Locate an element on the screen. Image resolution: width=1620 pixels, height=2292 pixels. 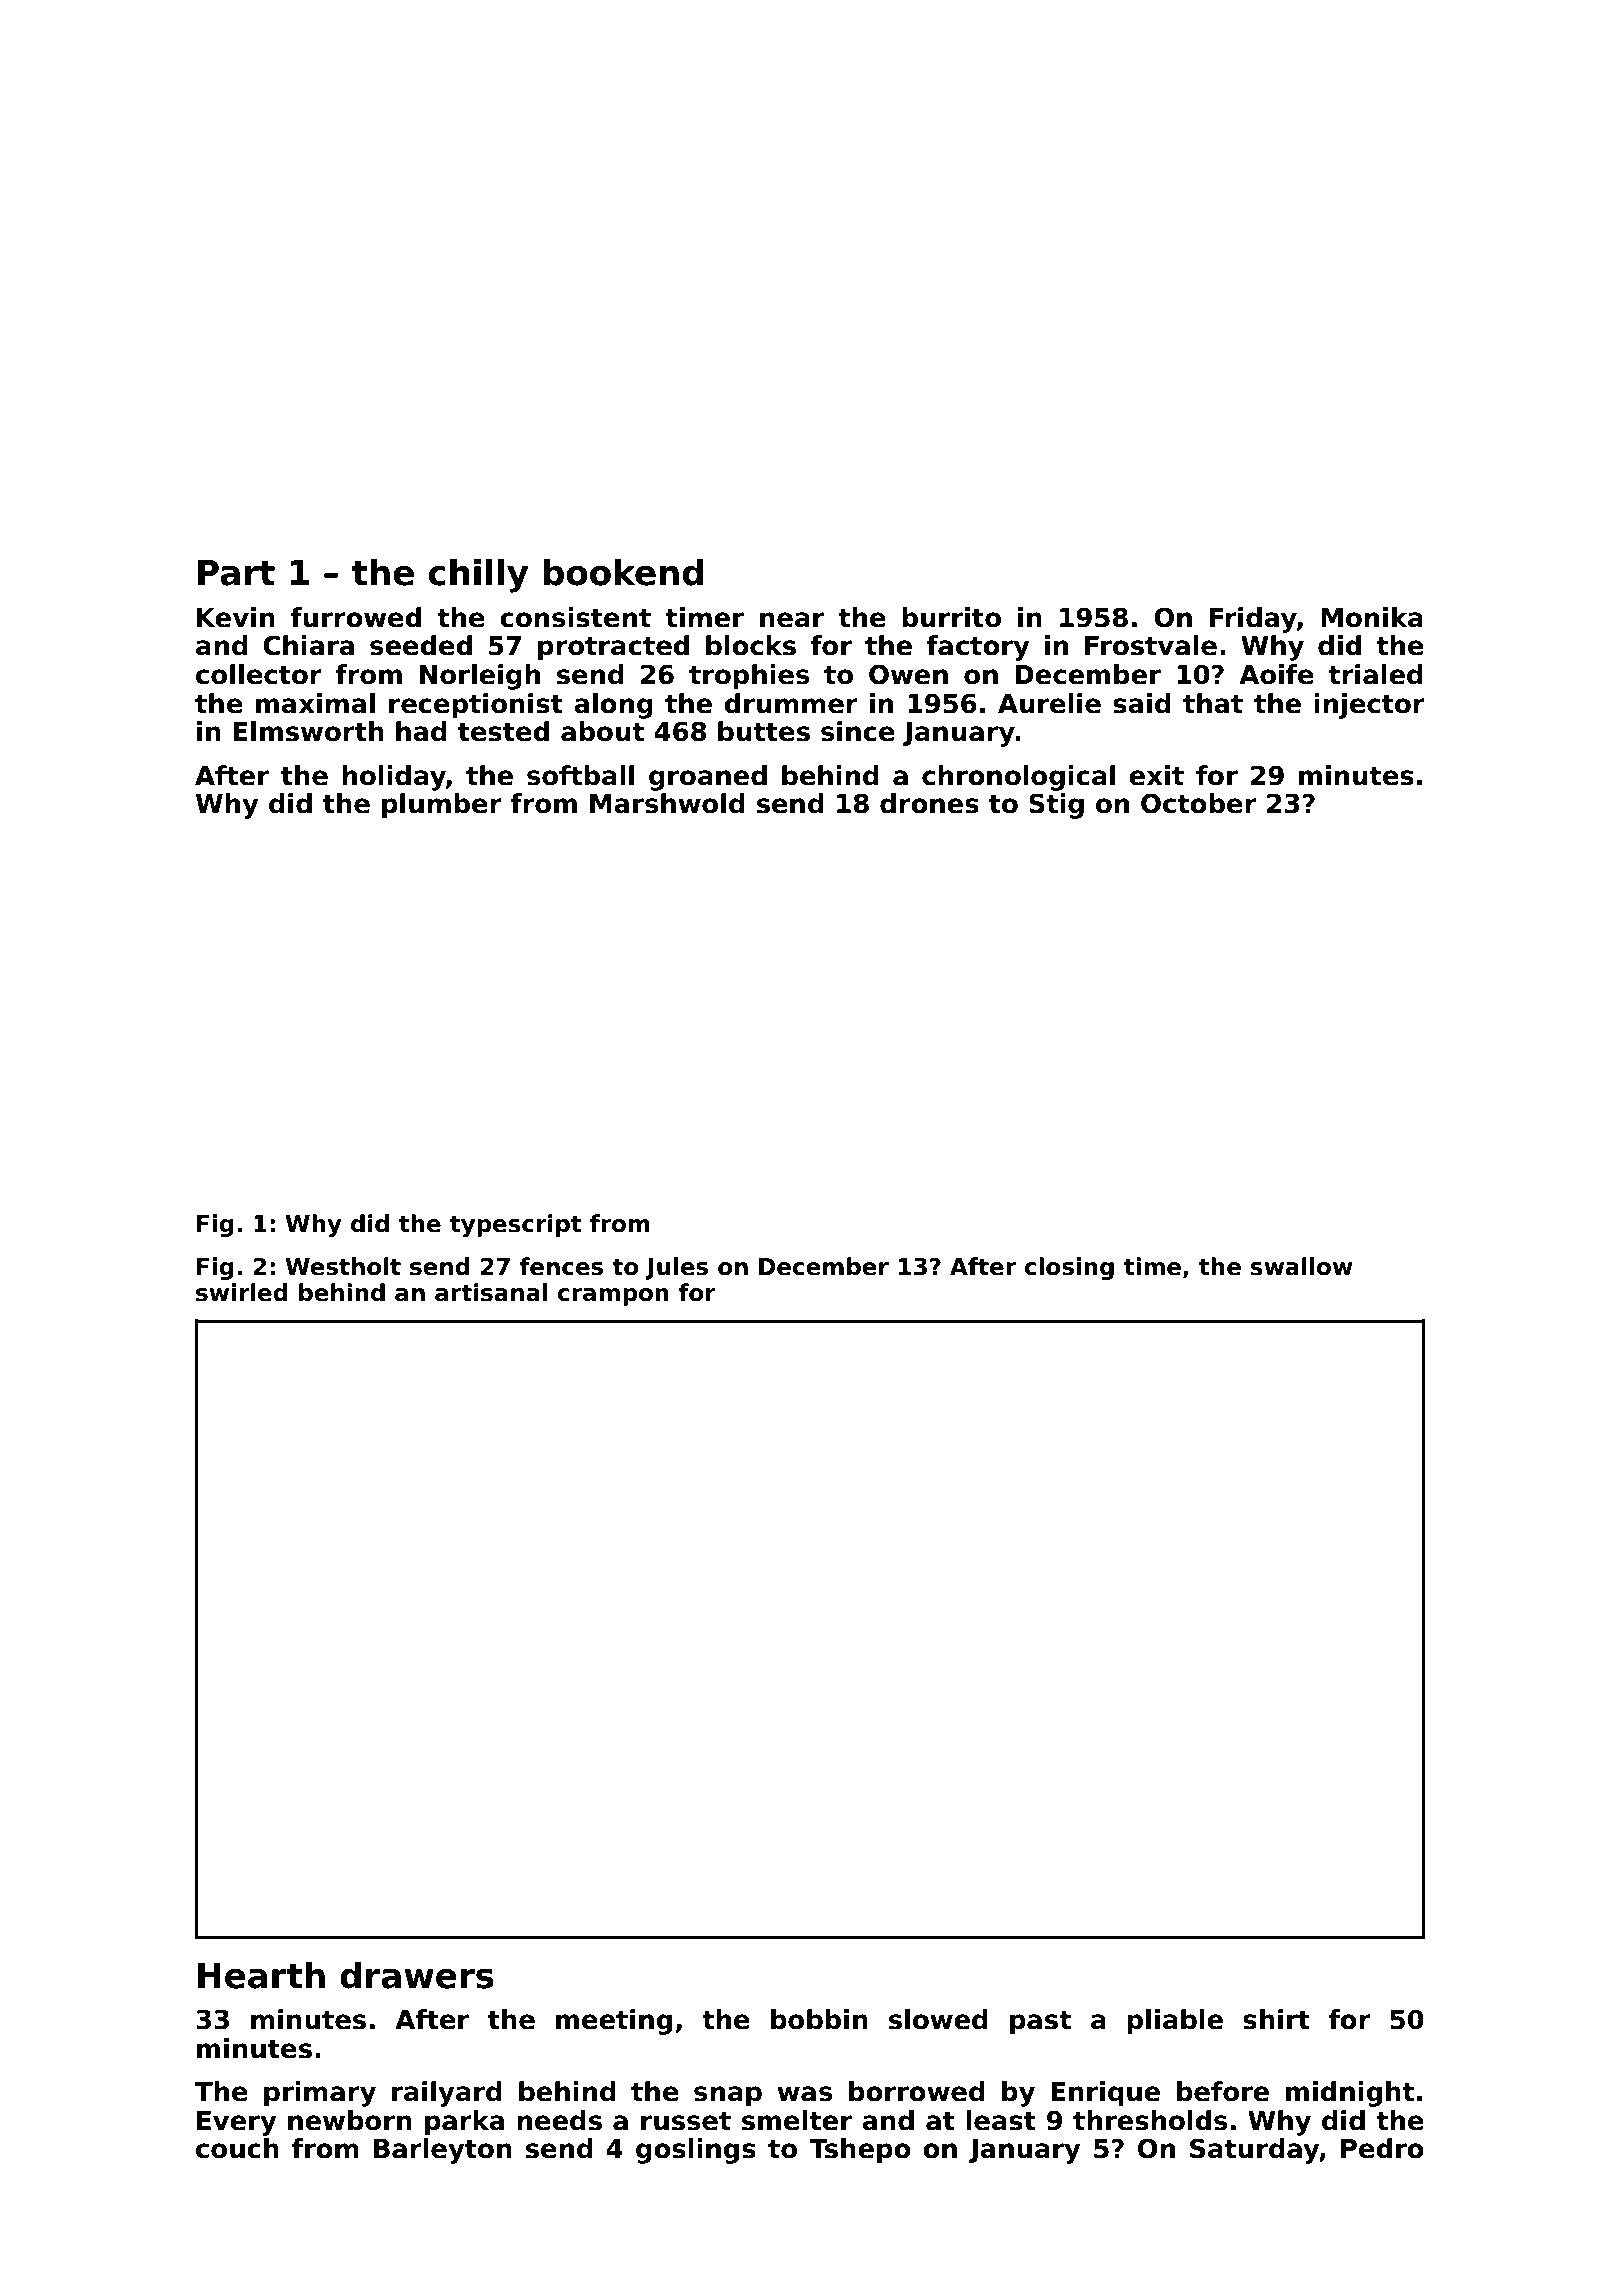
Hearth is located at coordinates (261, 1975).
